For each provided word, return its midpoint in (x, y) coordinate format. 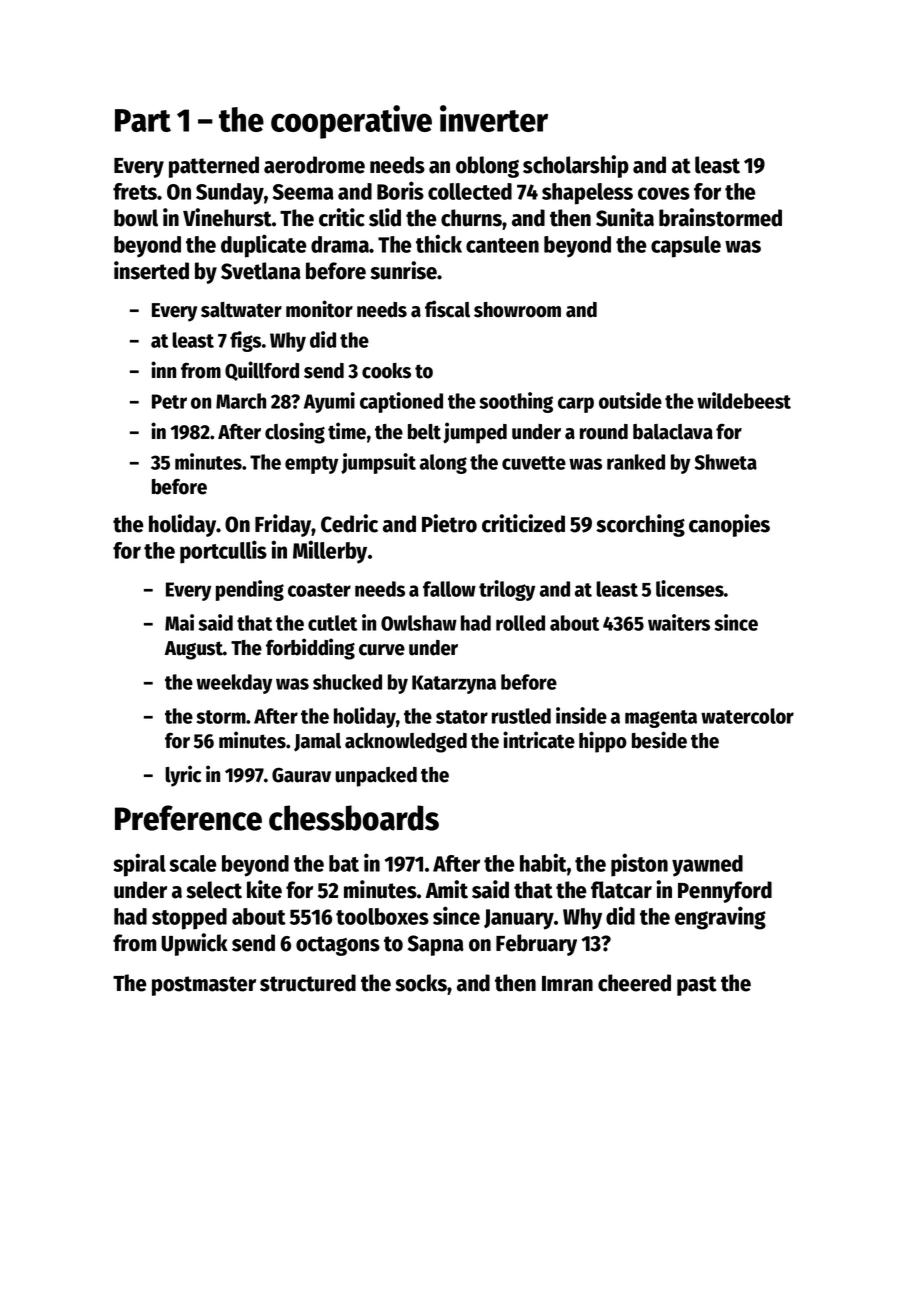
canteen (502, 245)
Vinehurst (227, 217)
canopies (729, 525)
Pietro (449, 523)
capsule (686, 247)
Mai (179, 622)
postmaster (204, 986)
